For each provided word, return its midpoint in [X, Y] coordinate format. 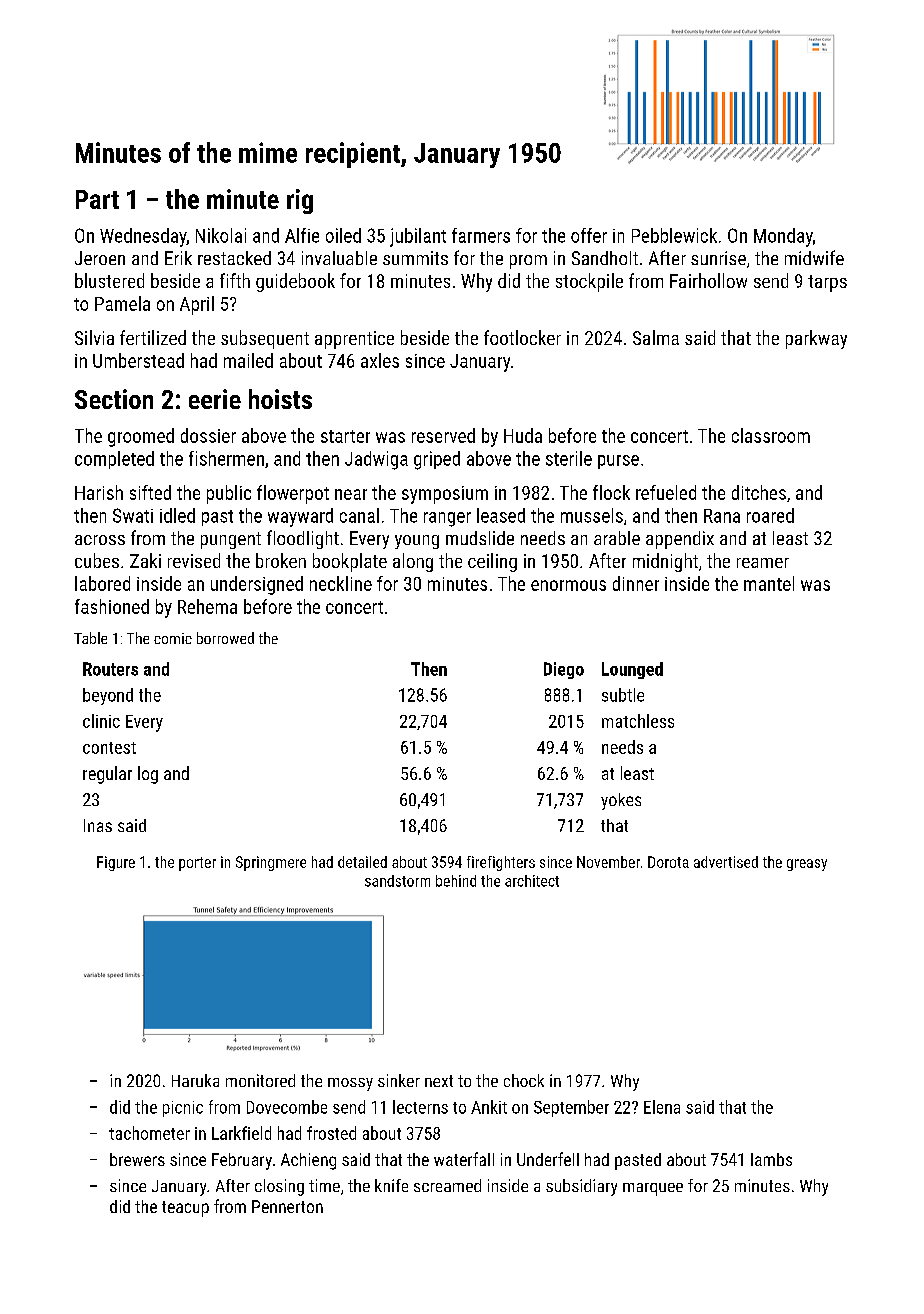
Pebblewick [674, 235]
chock [524, 1080]
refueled [666, 492]
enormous [568, 585]
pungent [231, 540]
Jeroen [100, 258]
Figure [116, 863]
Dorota [668, 862]
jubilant [418, 237]
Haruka [195, 1080]
